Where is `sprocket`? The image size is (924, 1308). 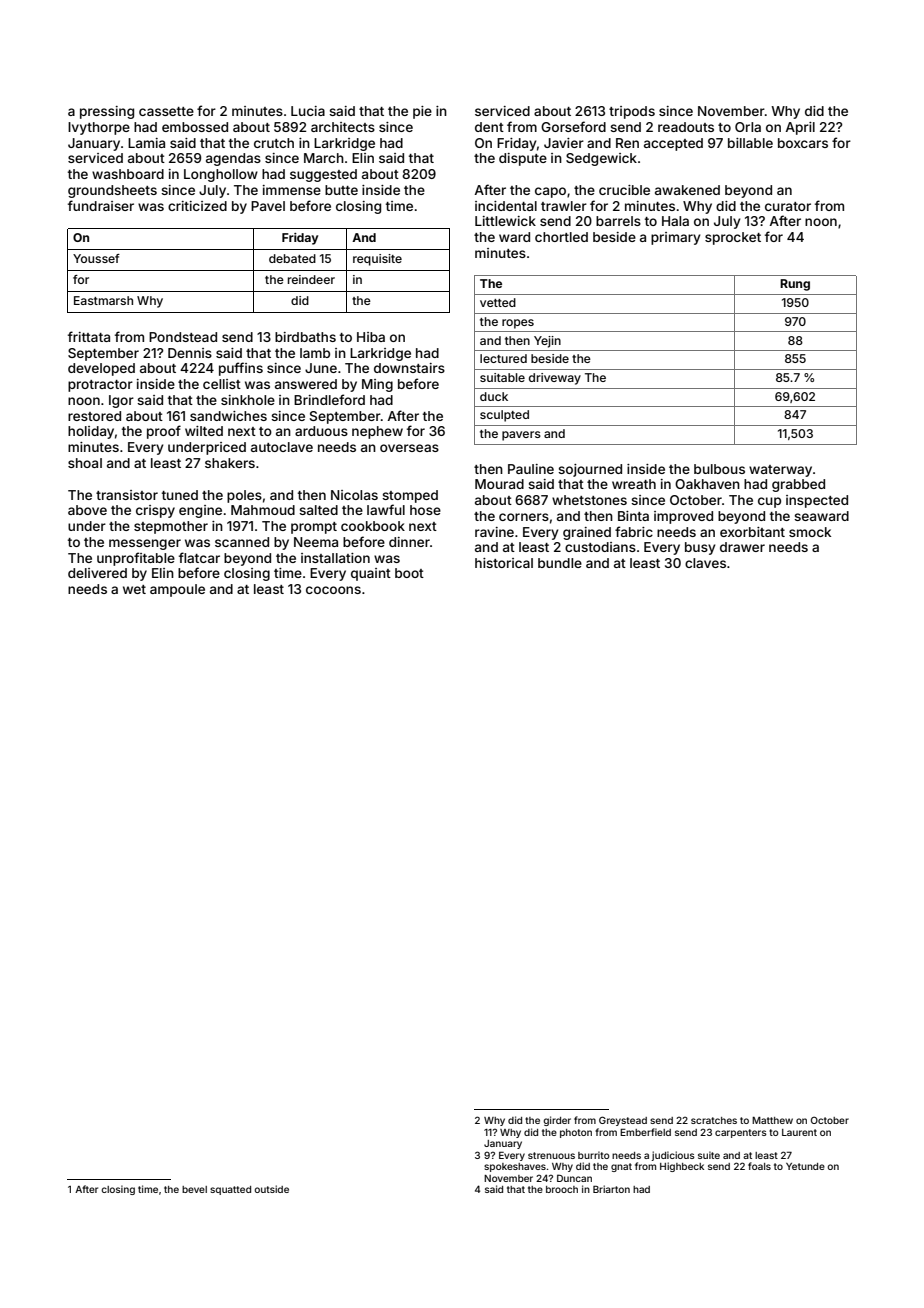
sprocket is located at coordinates (733, 238).
